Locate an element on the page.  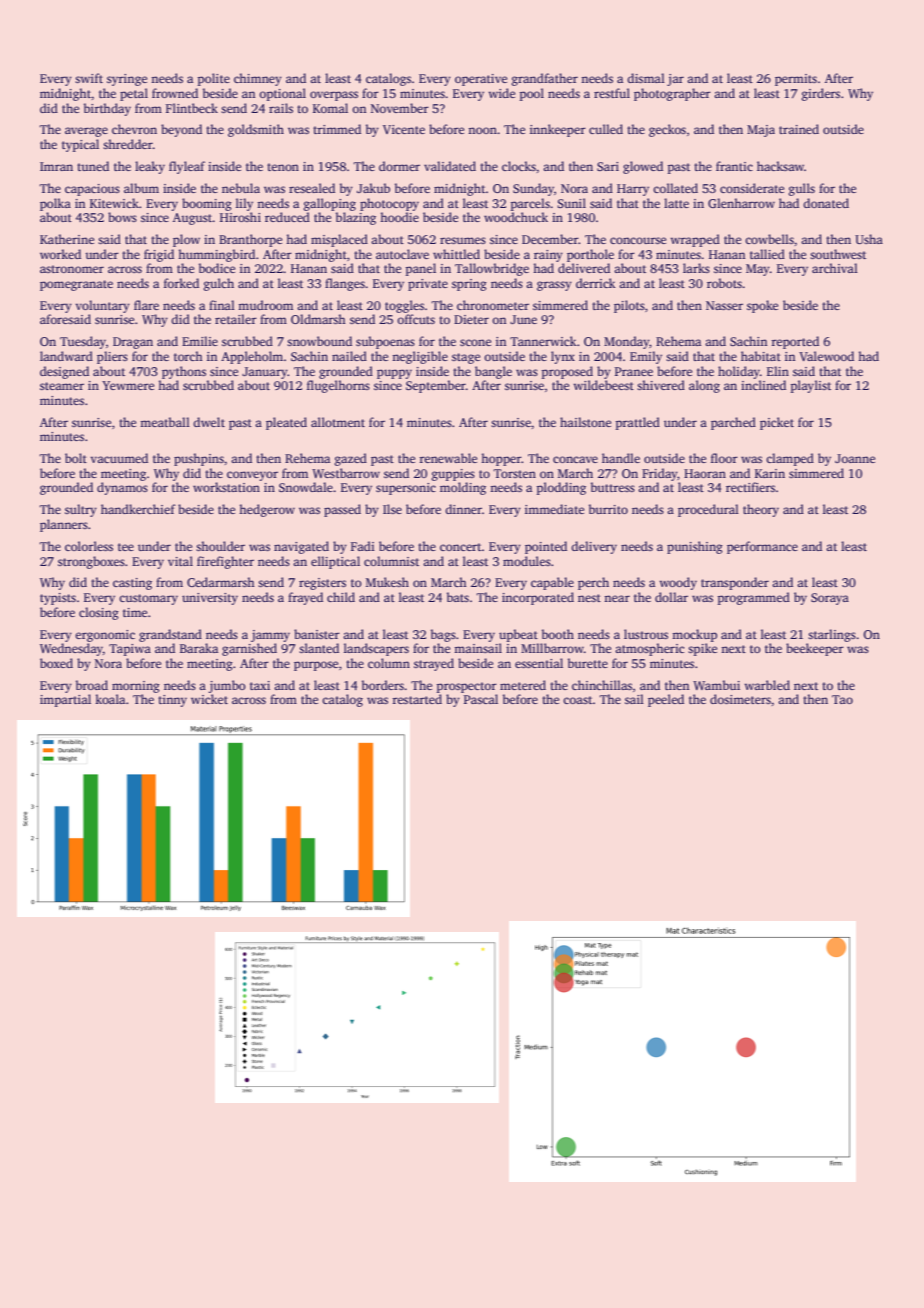
clocks is located at coordinates (519, 166).
